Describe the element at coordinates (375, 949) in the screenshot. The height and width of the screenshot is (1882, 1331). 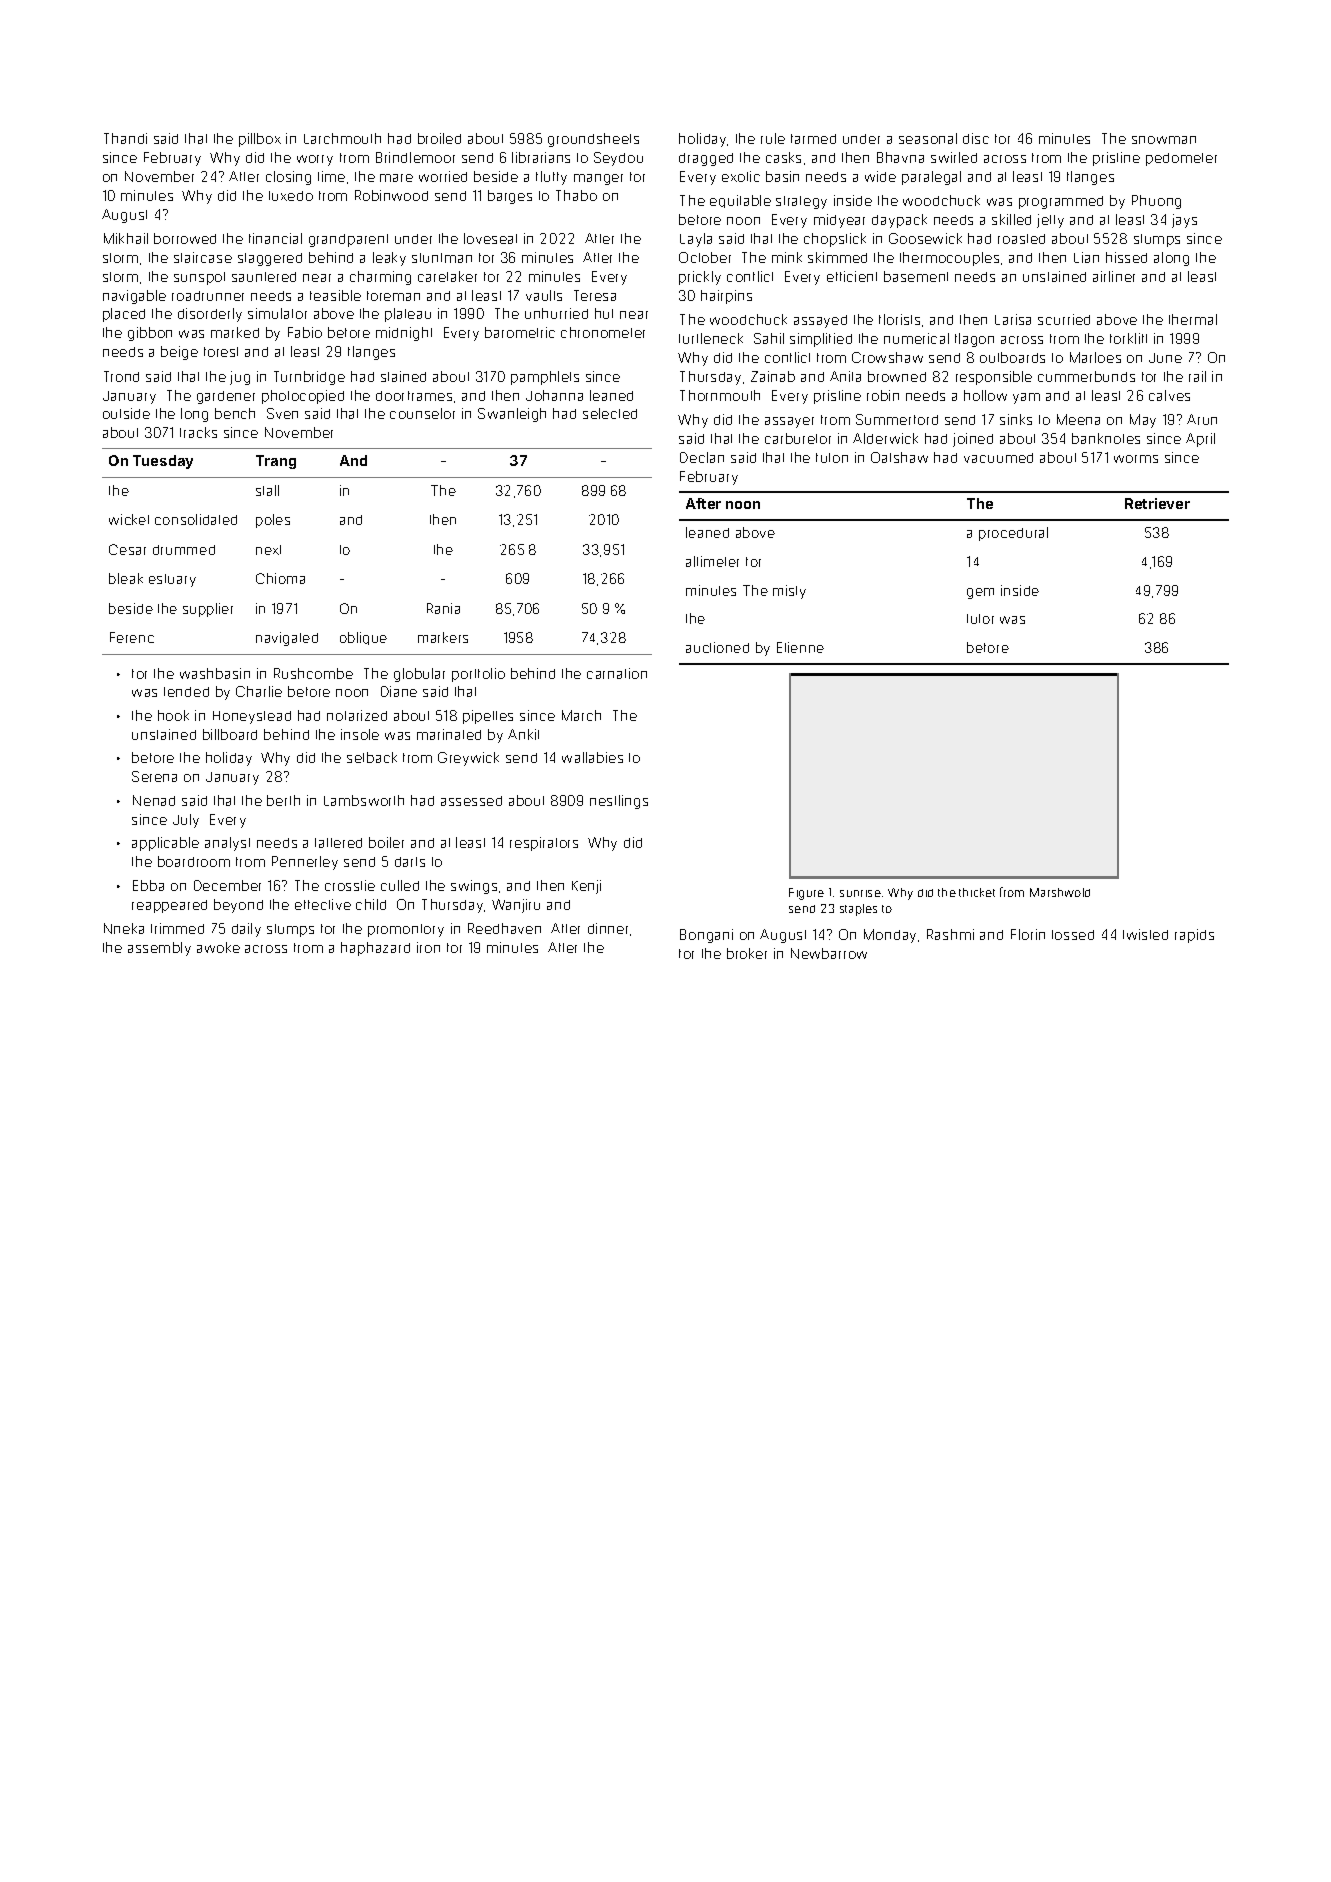
I see `haphazard` at that location.
